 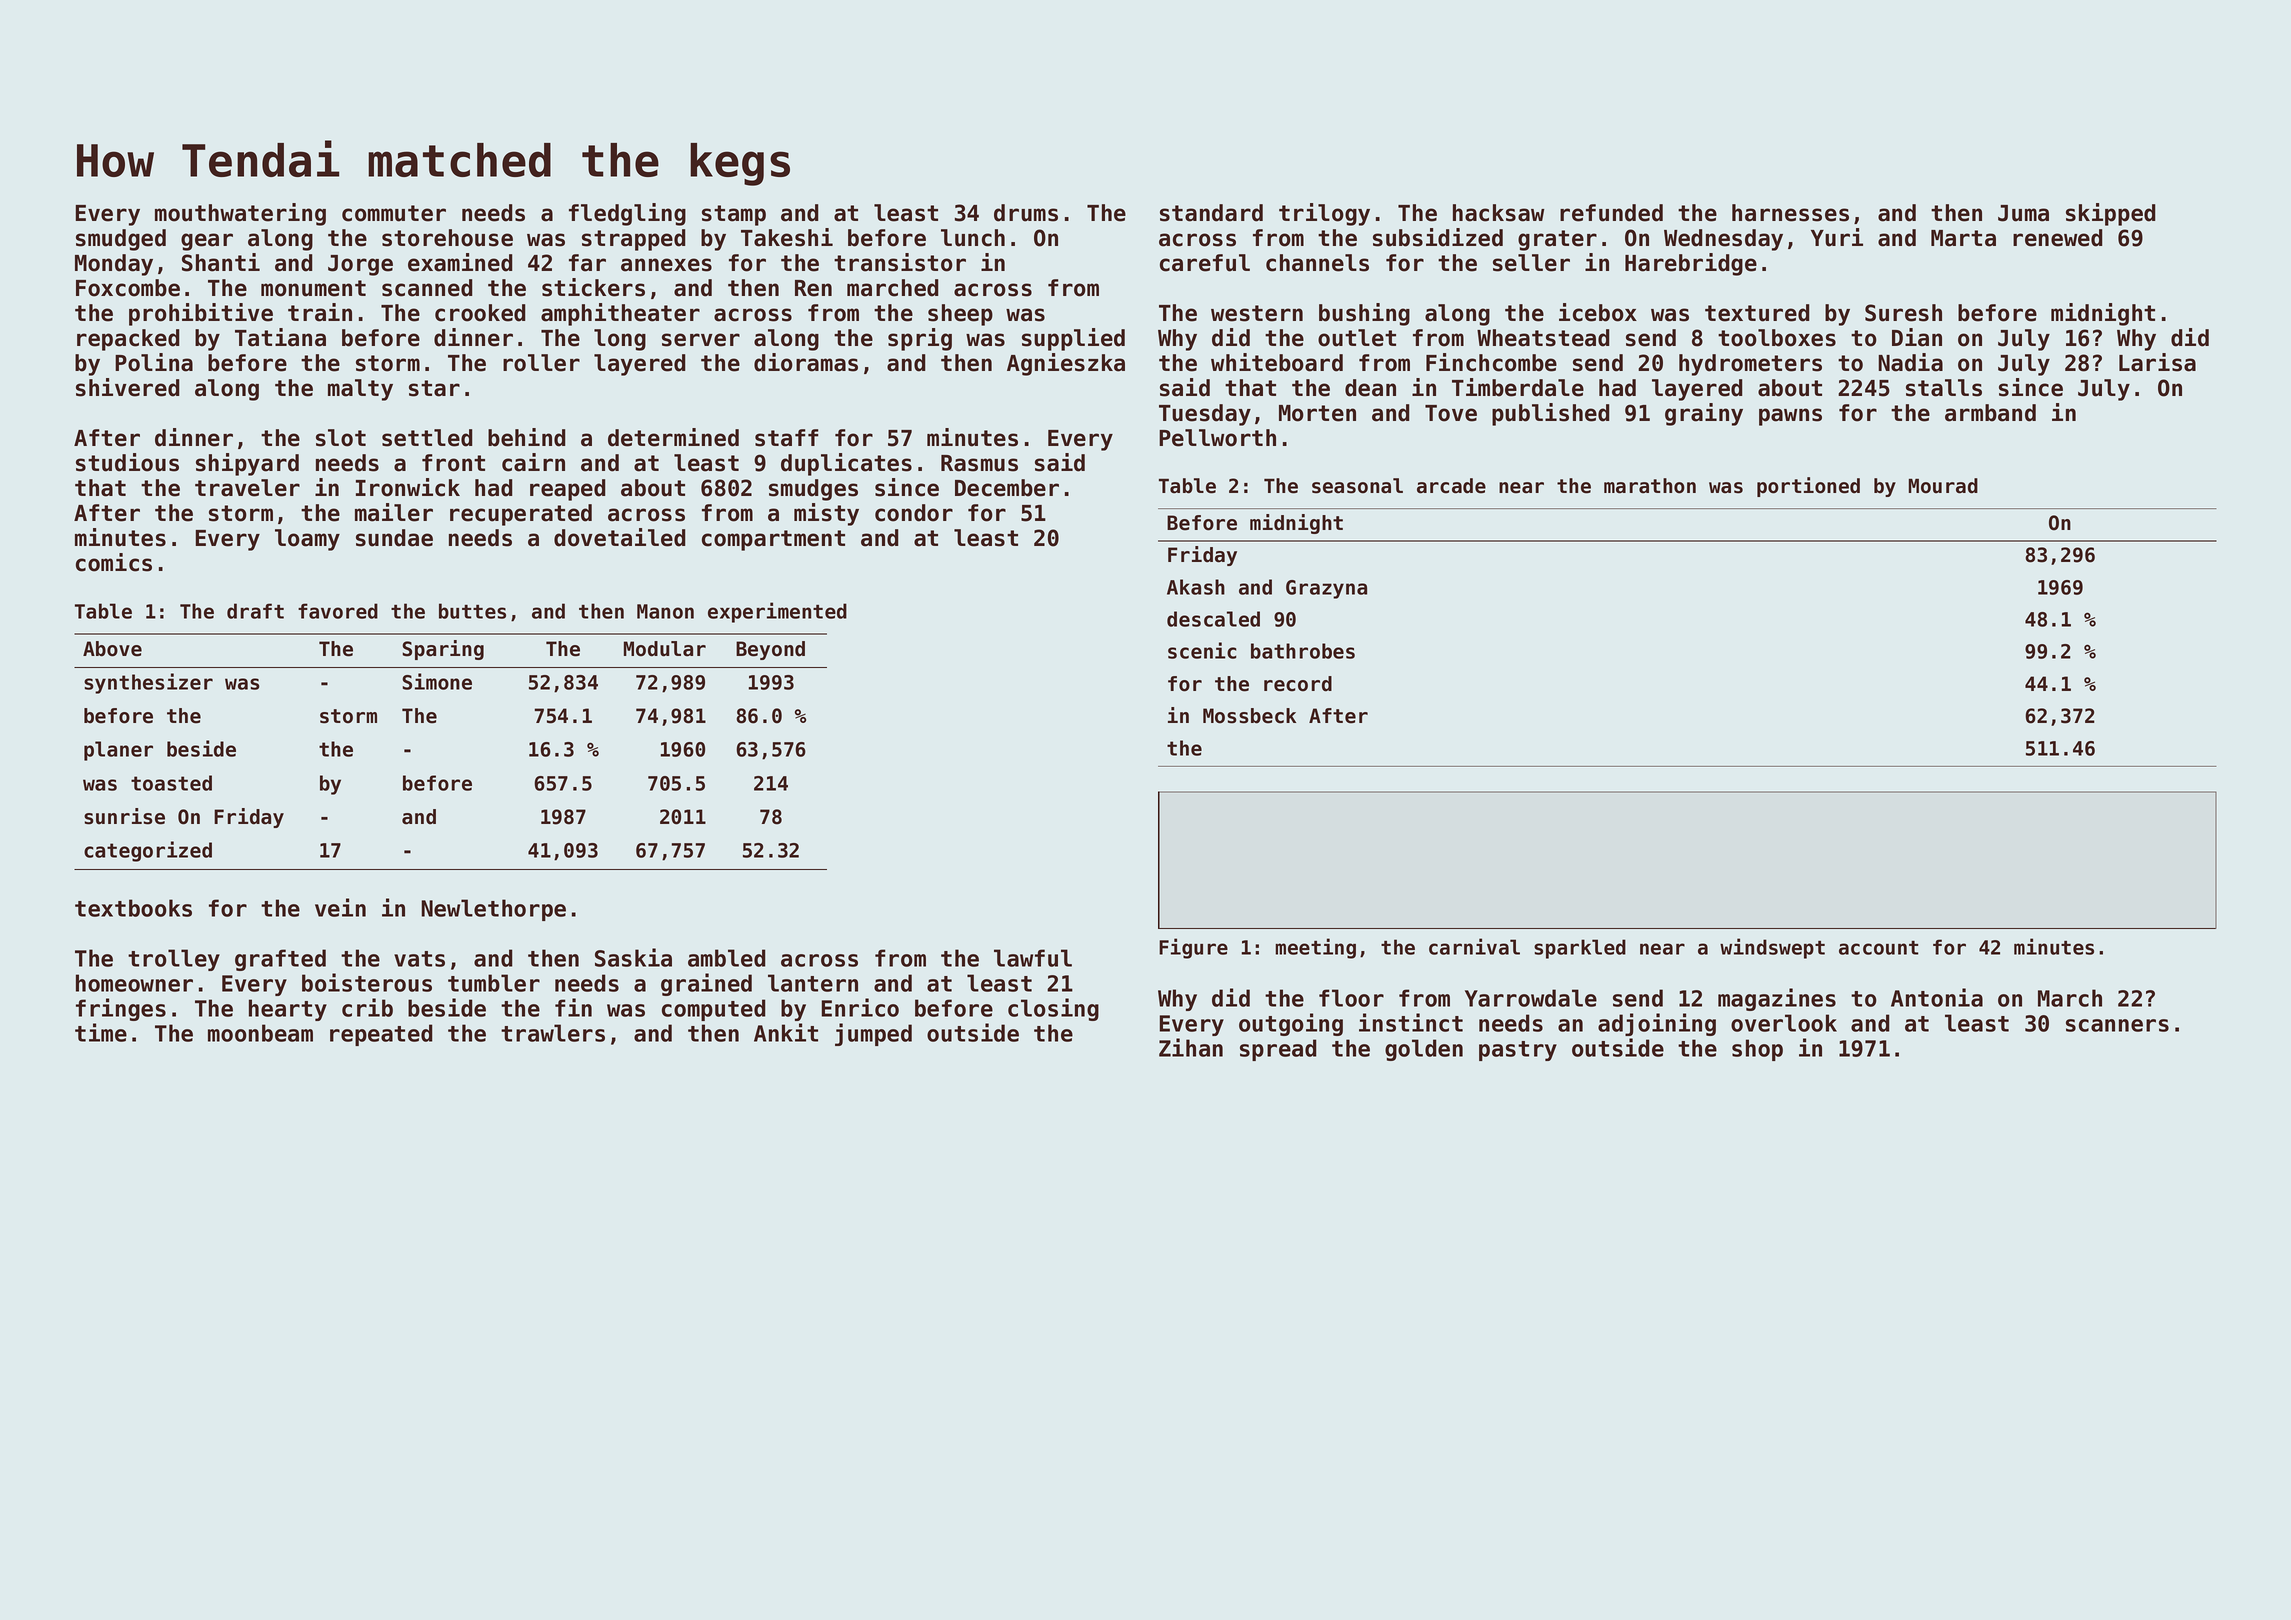 I want to click on Simone, so click(x=437, y=681).
